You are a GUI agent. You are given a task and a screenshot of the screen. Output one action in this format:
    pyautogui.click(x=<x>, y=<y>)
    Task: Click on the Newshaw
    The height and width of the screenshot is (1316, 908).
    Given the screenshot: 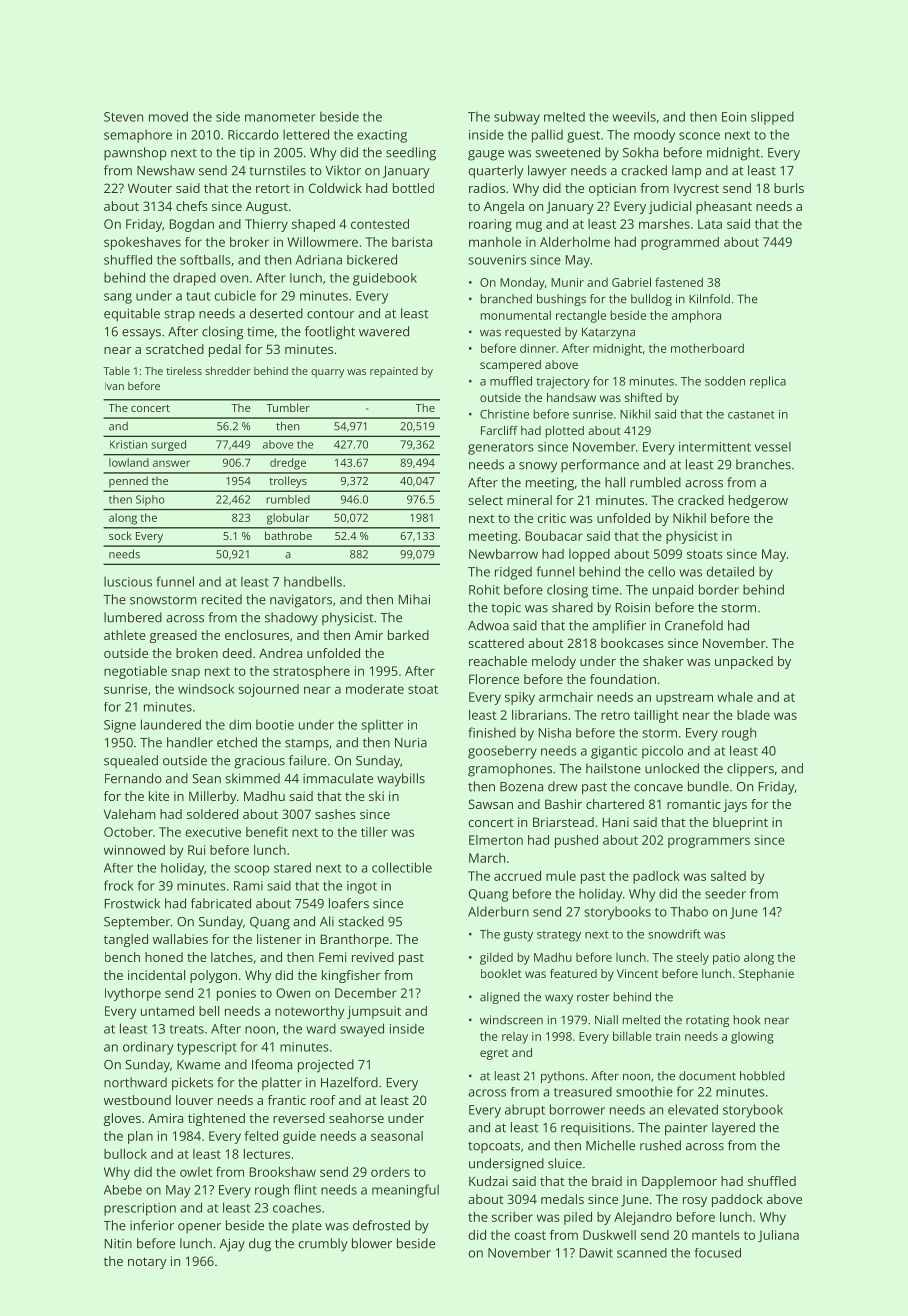 What is the action you would take?
    pyautogui.click(x=166, y=170)
